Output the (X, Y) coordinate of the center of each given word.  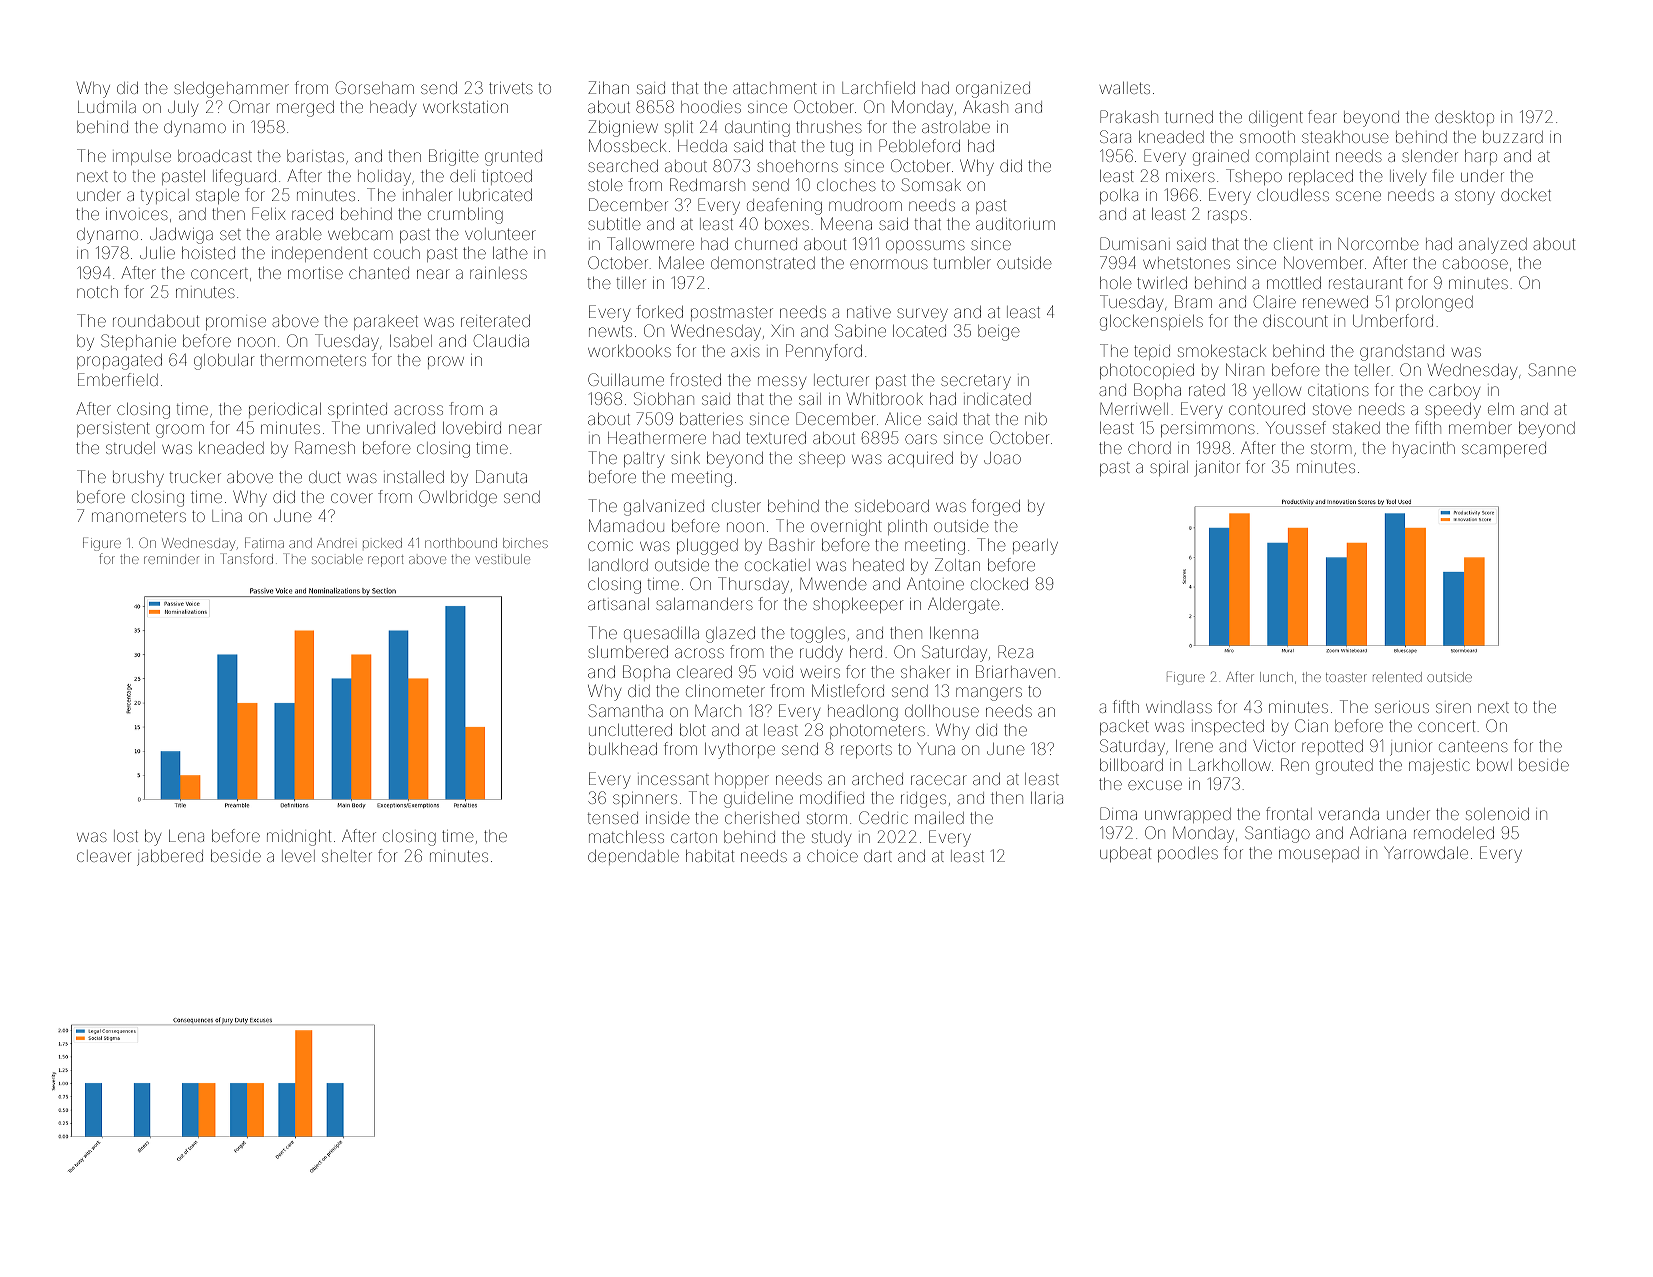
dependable (633, 857)
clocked (999, 584)
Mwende (833, 584)
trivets (511, 88)
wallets (1125, 88)
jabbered (170, 858)
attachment (775, 88)
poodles (1188, 854)
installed (414, 477)
